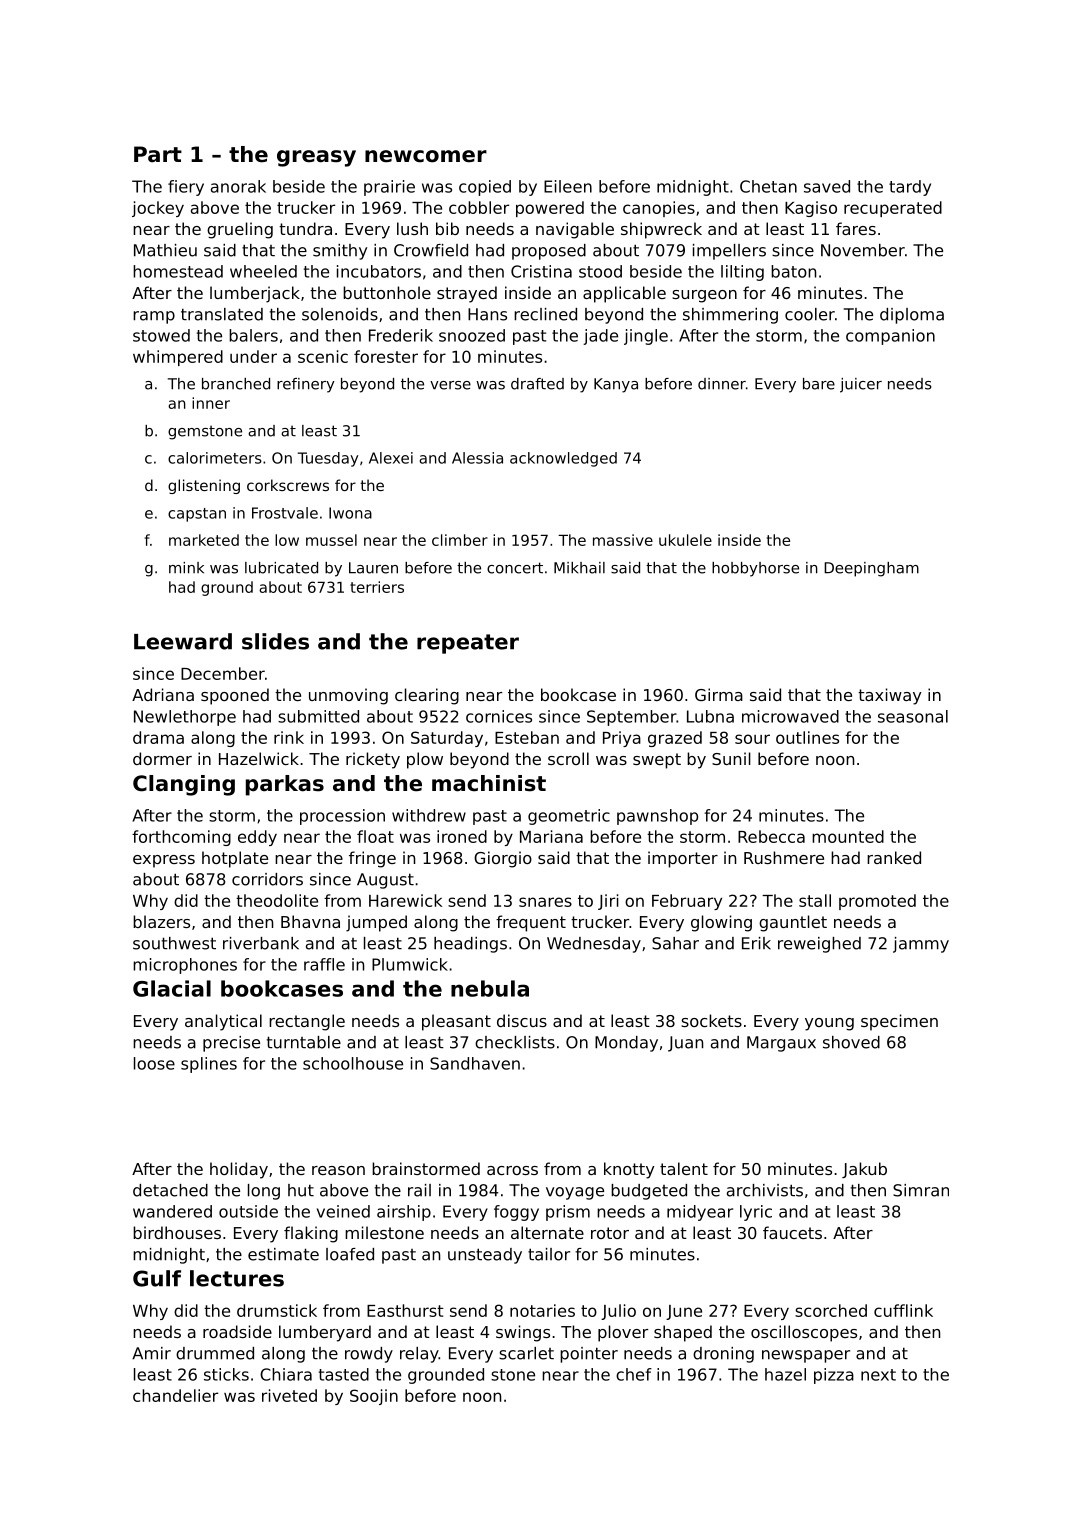  Describe the element at coordinates (871, 569) in the screenshot. I see `Deepingham` at that location.
